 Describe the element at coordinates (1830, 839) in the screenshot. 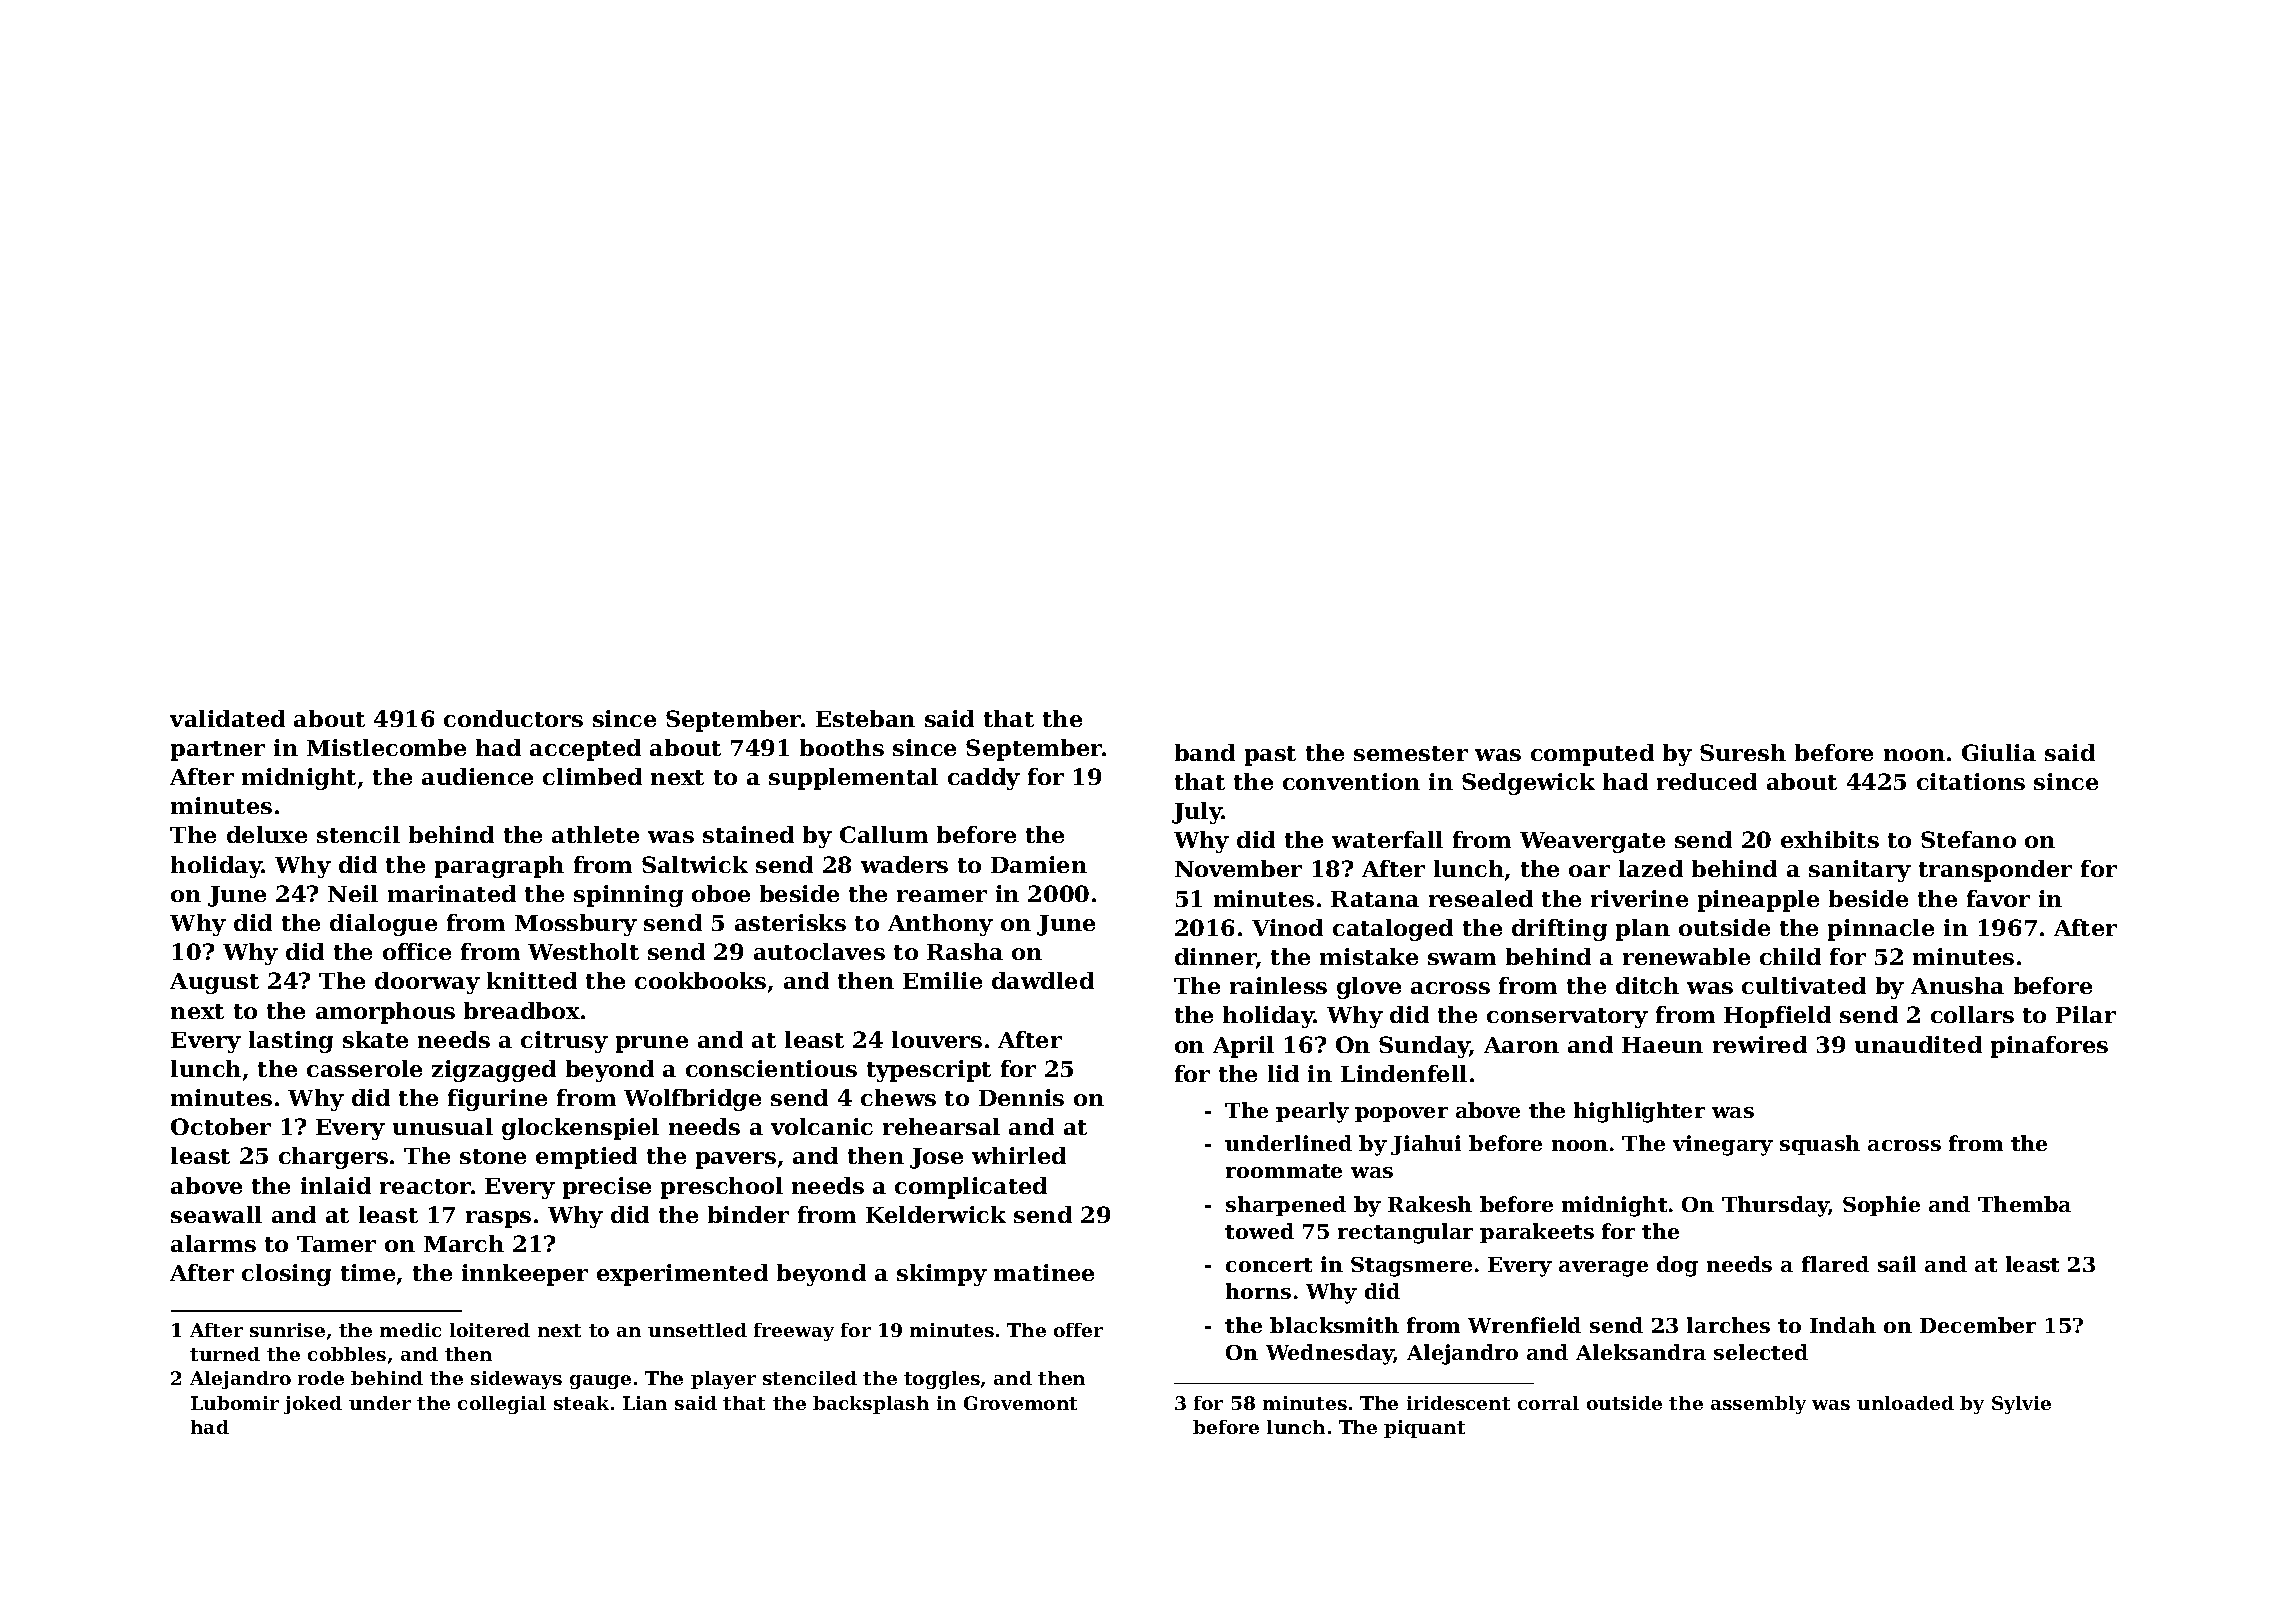

I see `exhibits` at that location.
